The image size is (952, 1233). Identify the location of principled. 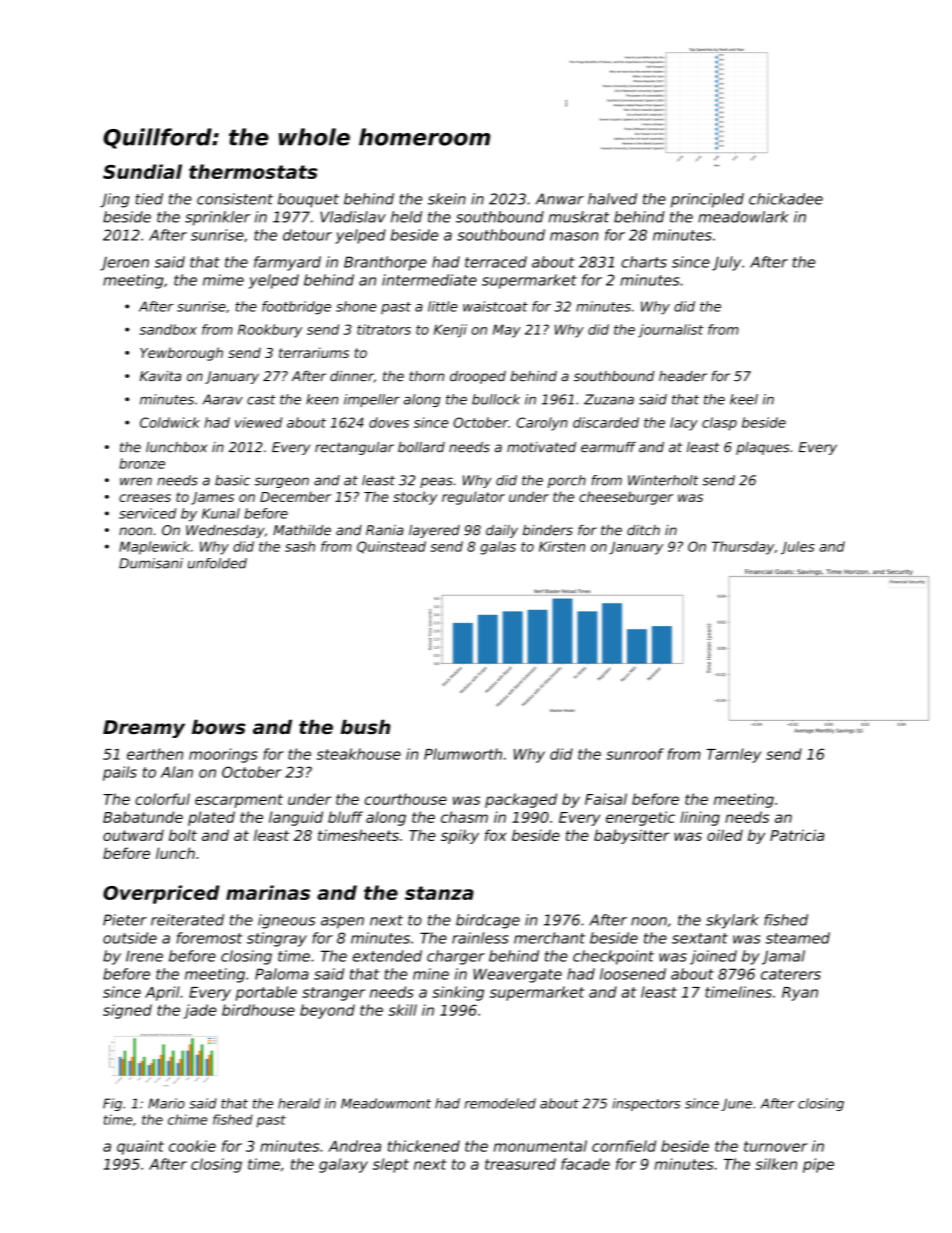
(707, 200).
